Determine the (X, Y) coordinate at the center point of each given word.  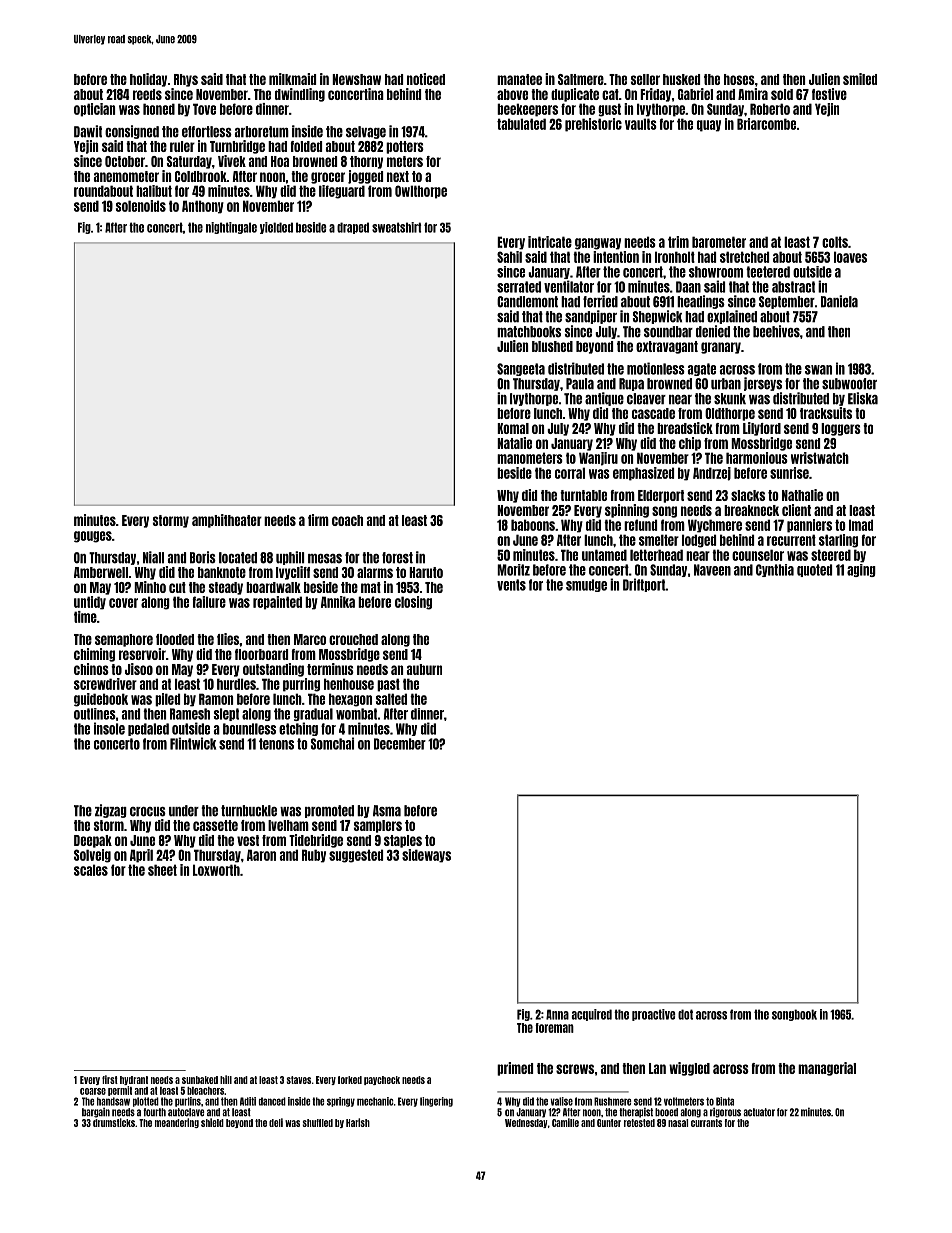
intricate (550, 242)
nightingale (231, 228)
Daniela (839, 301)
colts (835, 242)
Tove (204, 109)
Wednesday (526, 1123)
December (400, 744)
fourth (154, 1112)
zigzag (111, 811)
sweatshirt (396, 227)
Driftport (644, 585)
